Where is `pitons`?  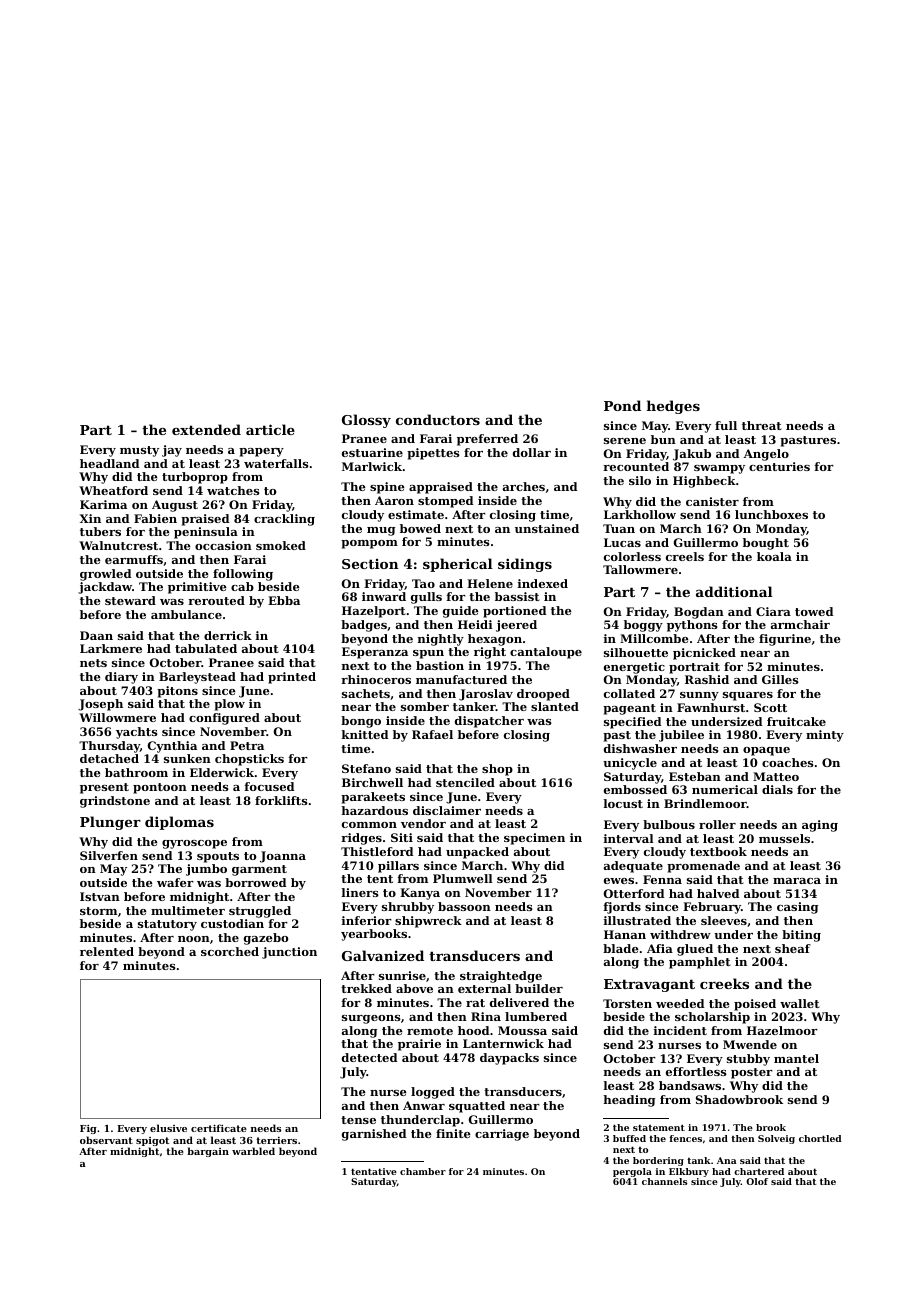 pitons is located at coordinates (177, 692).
